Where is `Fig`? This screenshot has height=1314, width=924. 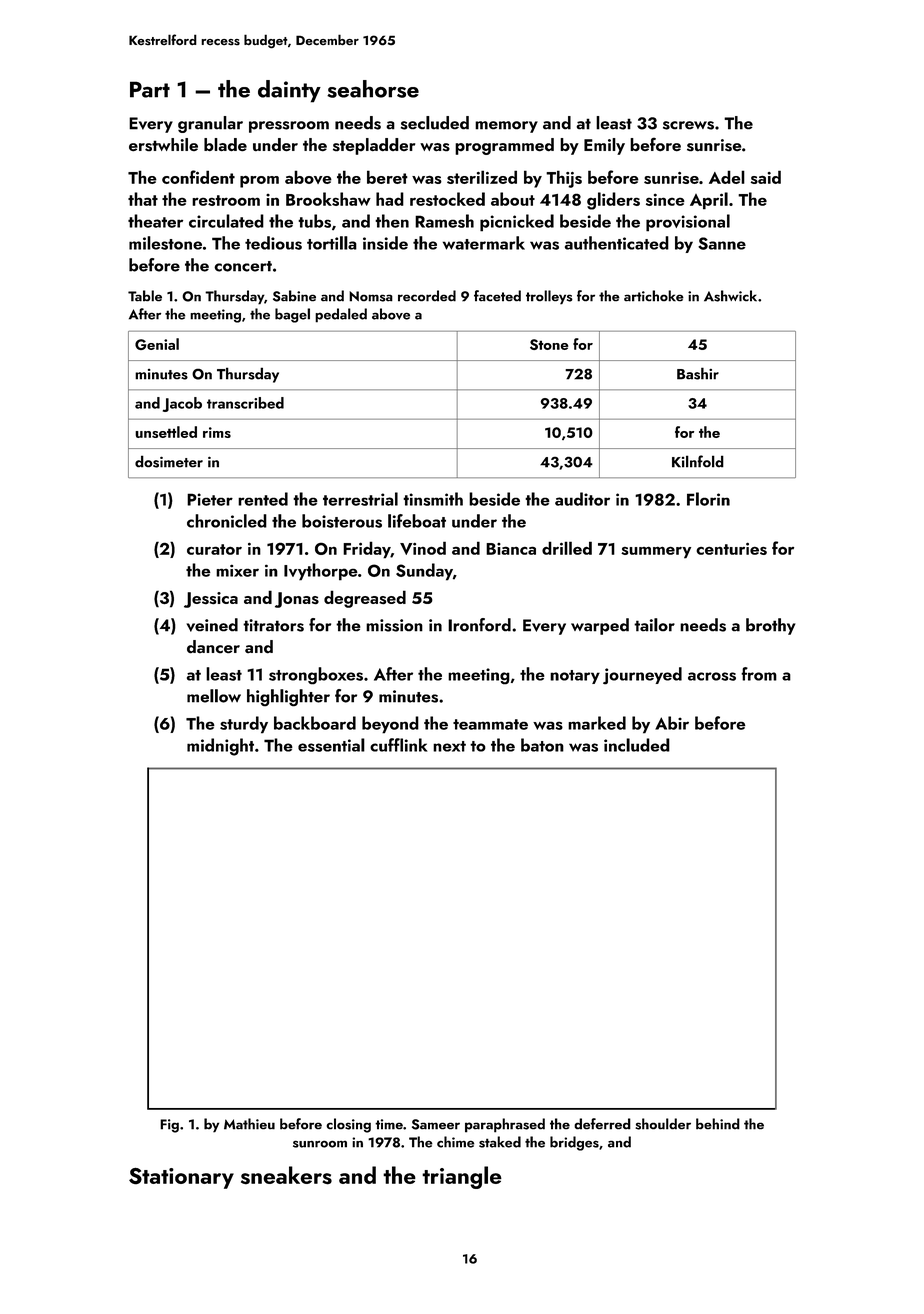 Fig is located at coordinates (169, 1126).
